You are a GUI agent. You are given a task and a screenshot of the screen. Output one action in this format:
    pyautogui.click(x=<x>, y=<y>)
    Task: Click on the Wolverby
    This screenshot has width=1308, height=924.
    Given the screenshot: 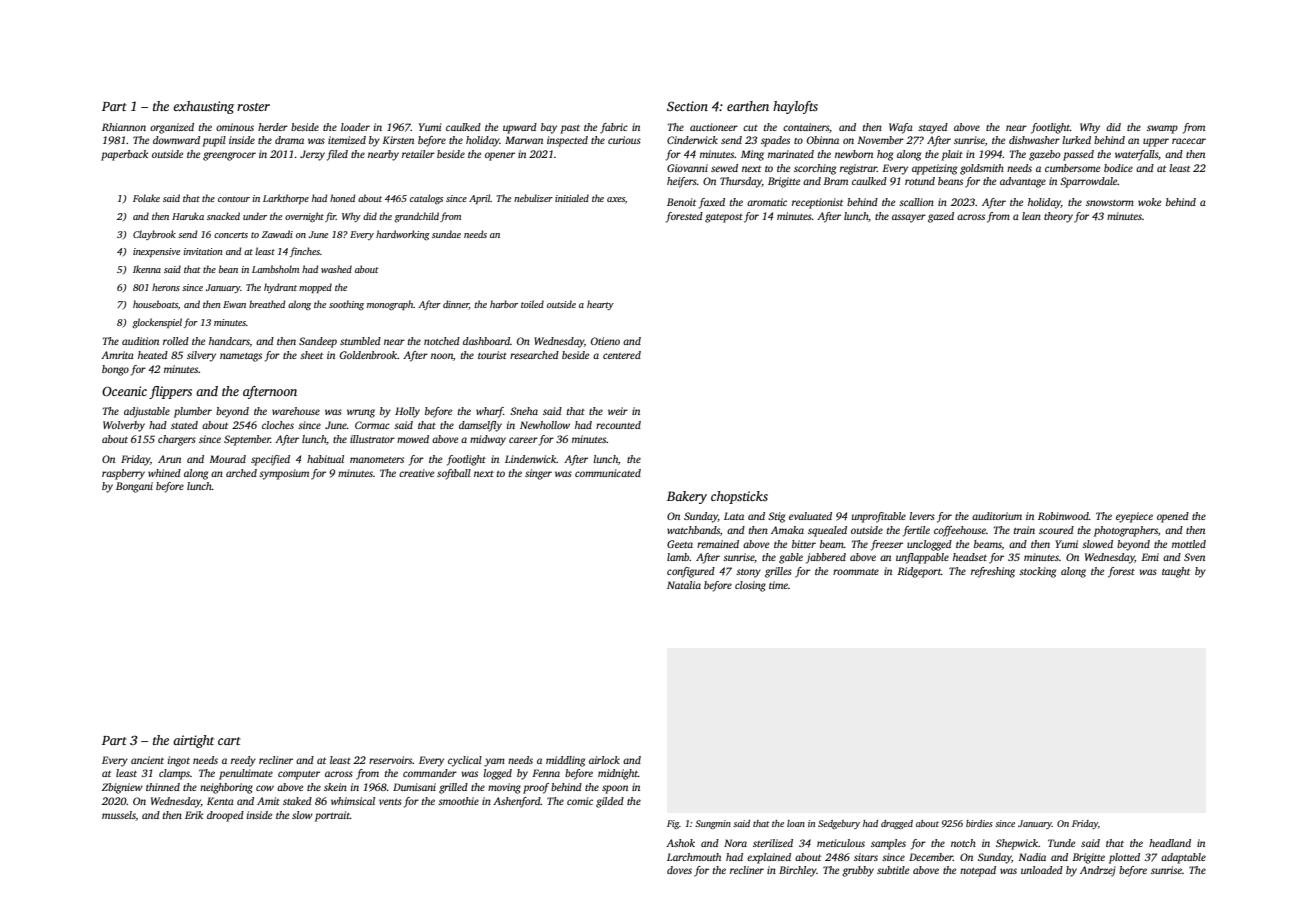 What is the action you would take?
    pyautogui.click(x=124, y=426)
